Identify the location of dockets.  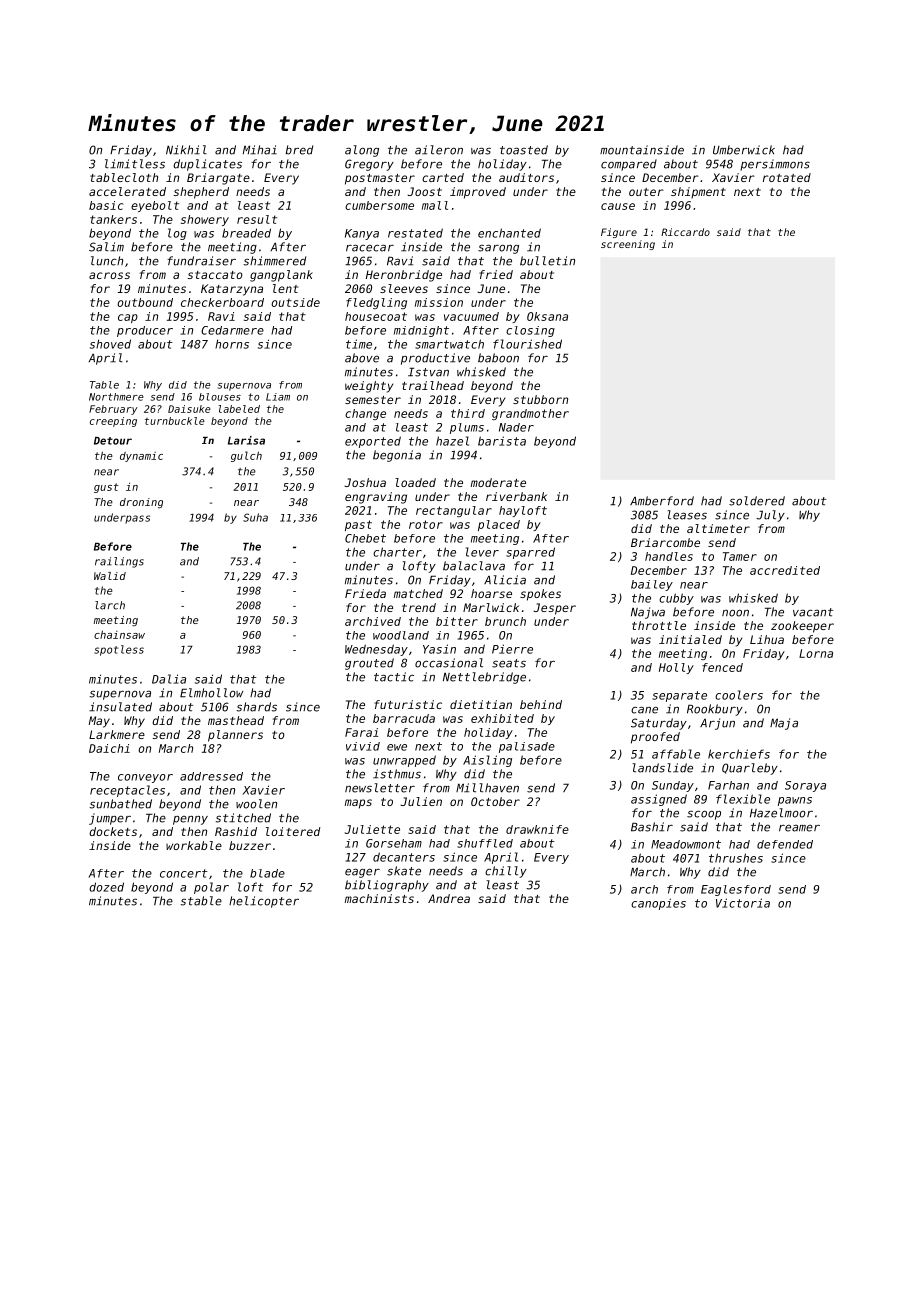
(113, 831).
